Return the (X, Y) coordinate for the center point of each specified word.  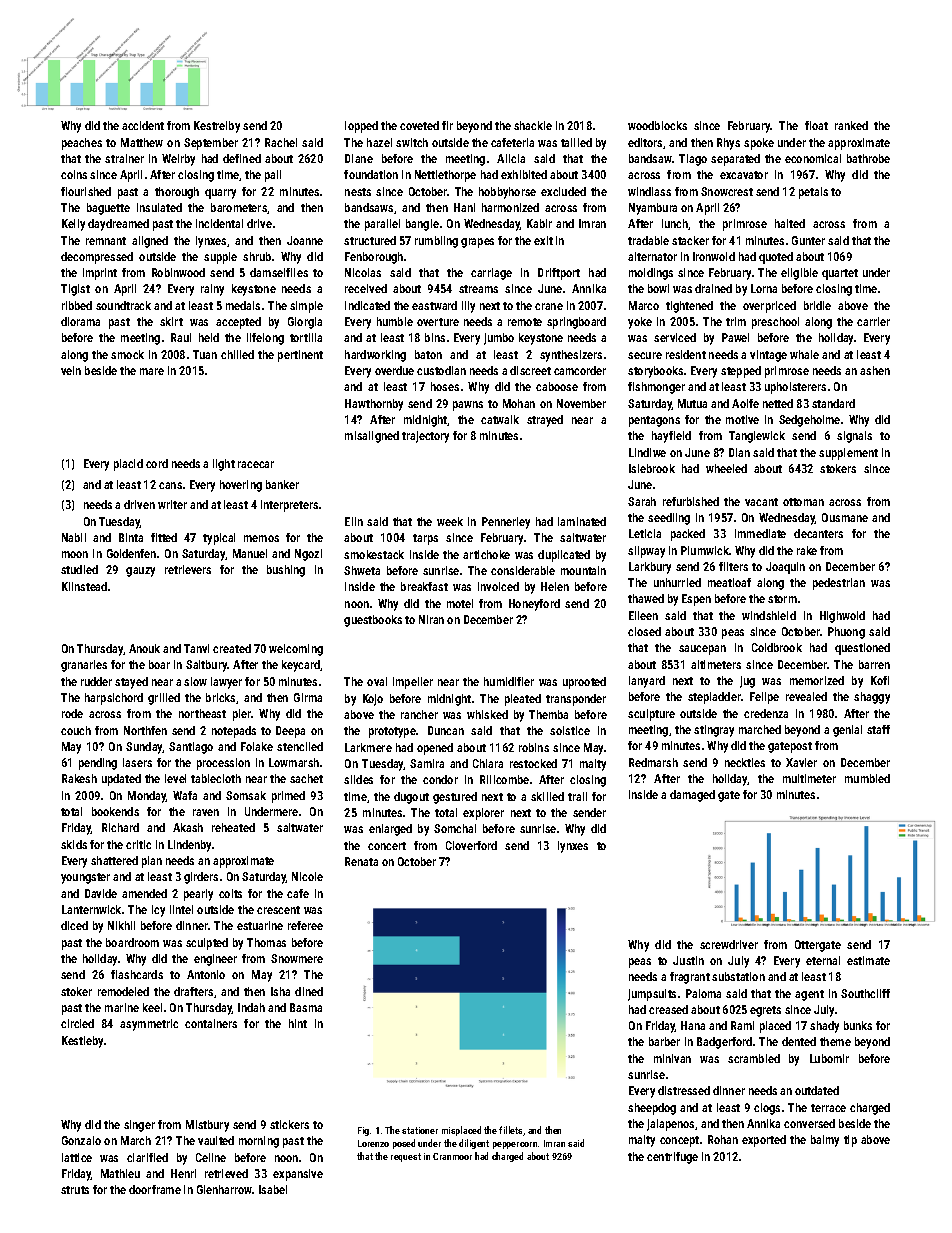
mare (152, 371)
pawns (468, 406)
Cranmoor (452, 1156)
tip (850, 1141)
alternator (652, 256)
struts (75, 1190)
